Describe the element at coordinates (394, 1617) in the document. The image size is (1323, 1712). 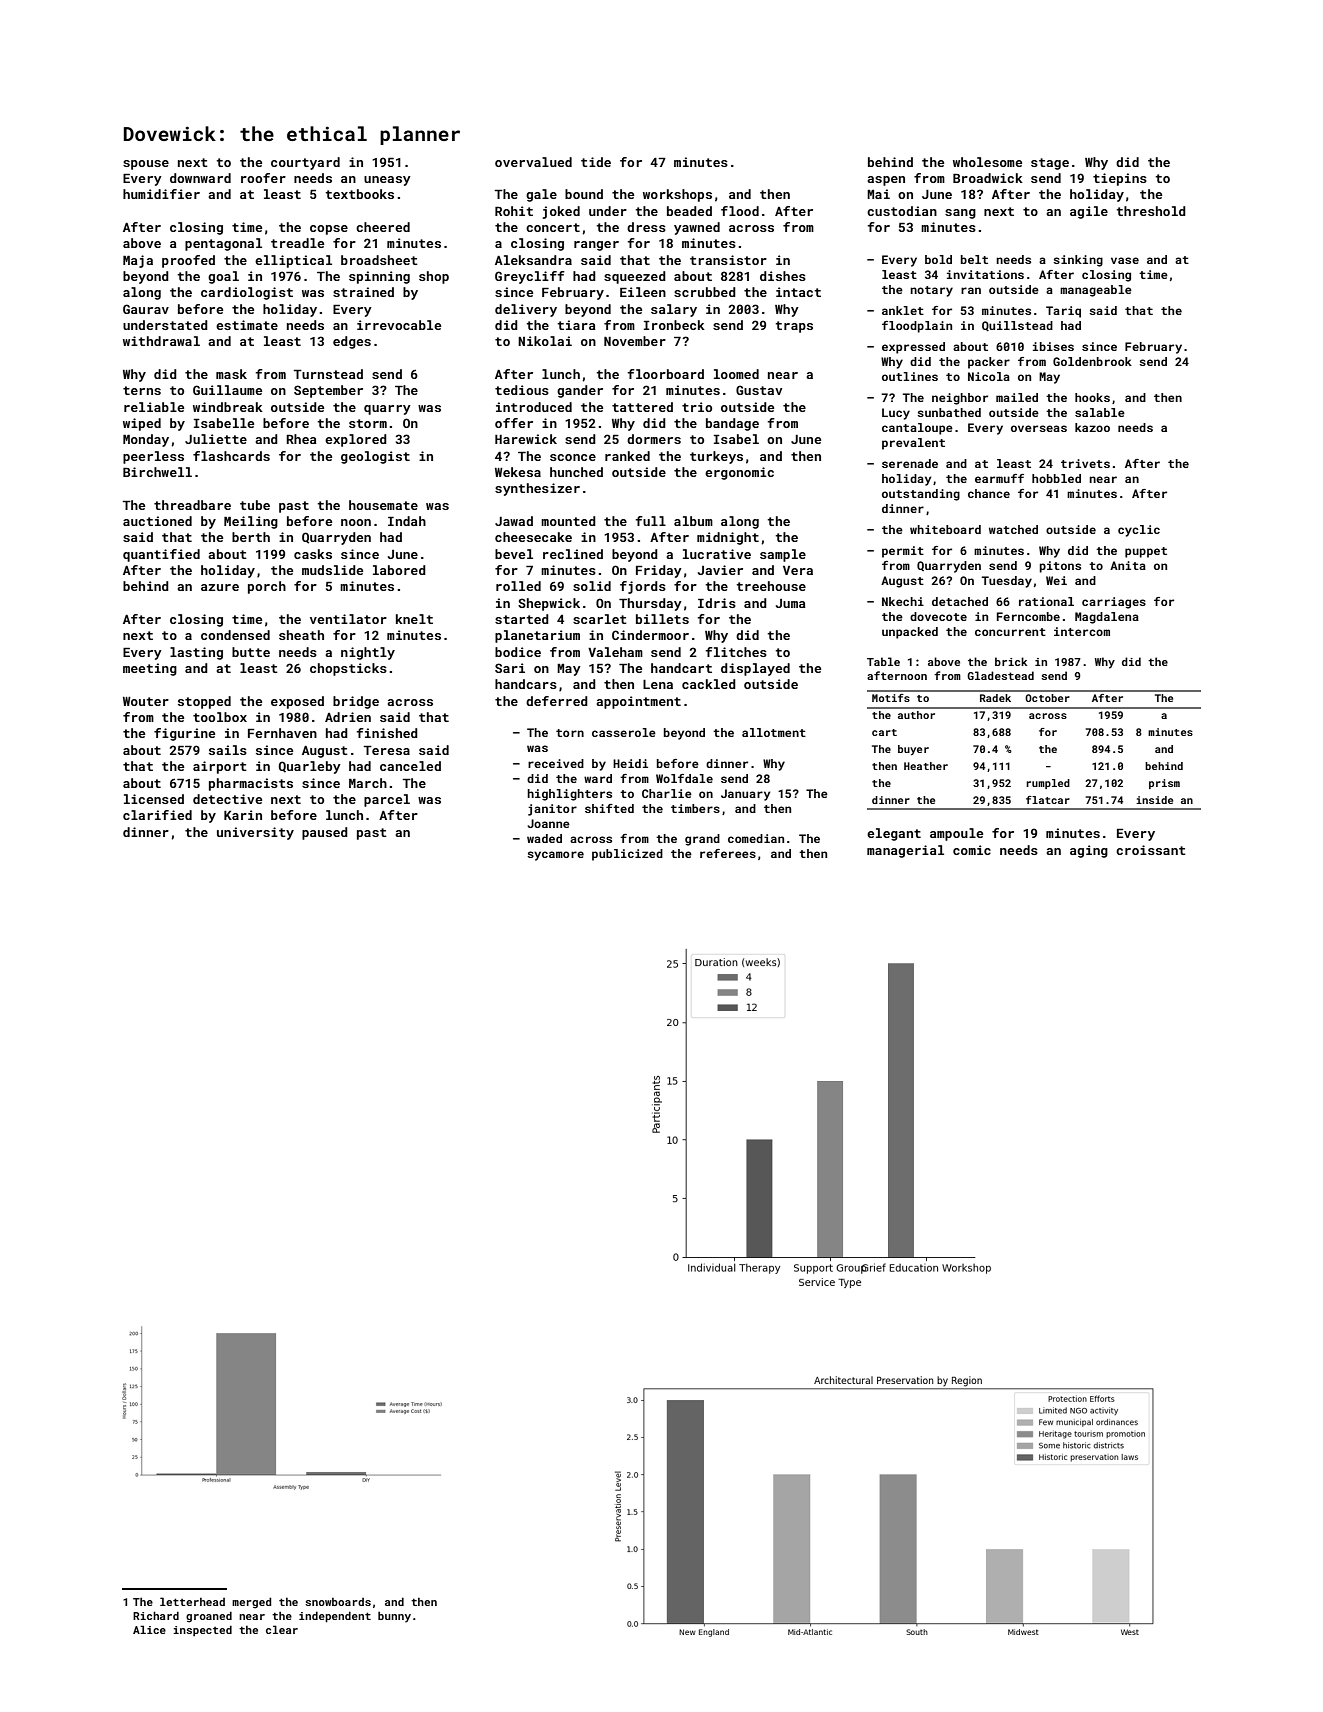
I see `bunny` at that location.
